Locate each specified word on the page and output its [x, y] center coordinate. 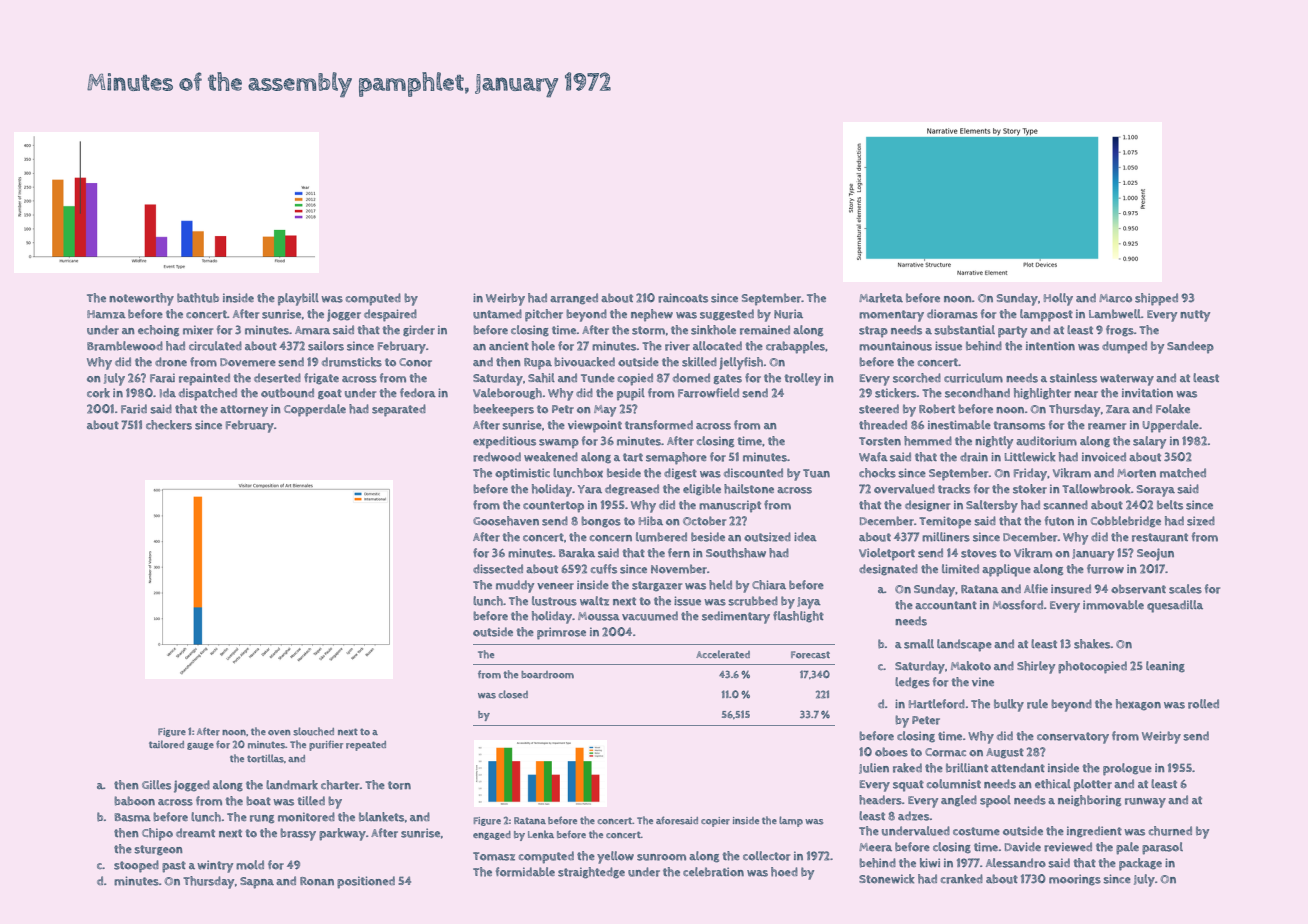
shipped [1156, 299]
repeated [366, 746]
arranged [574, 299]
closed [513, 694]
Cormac [945, 752]
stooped [136, 866]
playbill [298, 299]
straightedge [591, 873]
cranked [962, 879]
